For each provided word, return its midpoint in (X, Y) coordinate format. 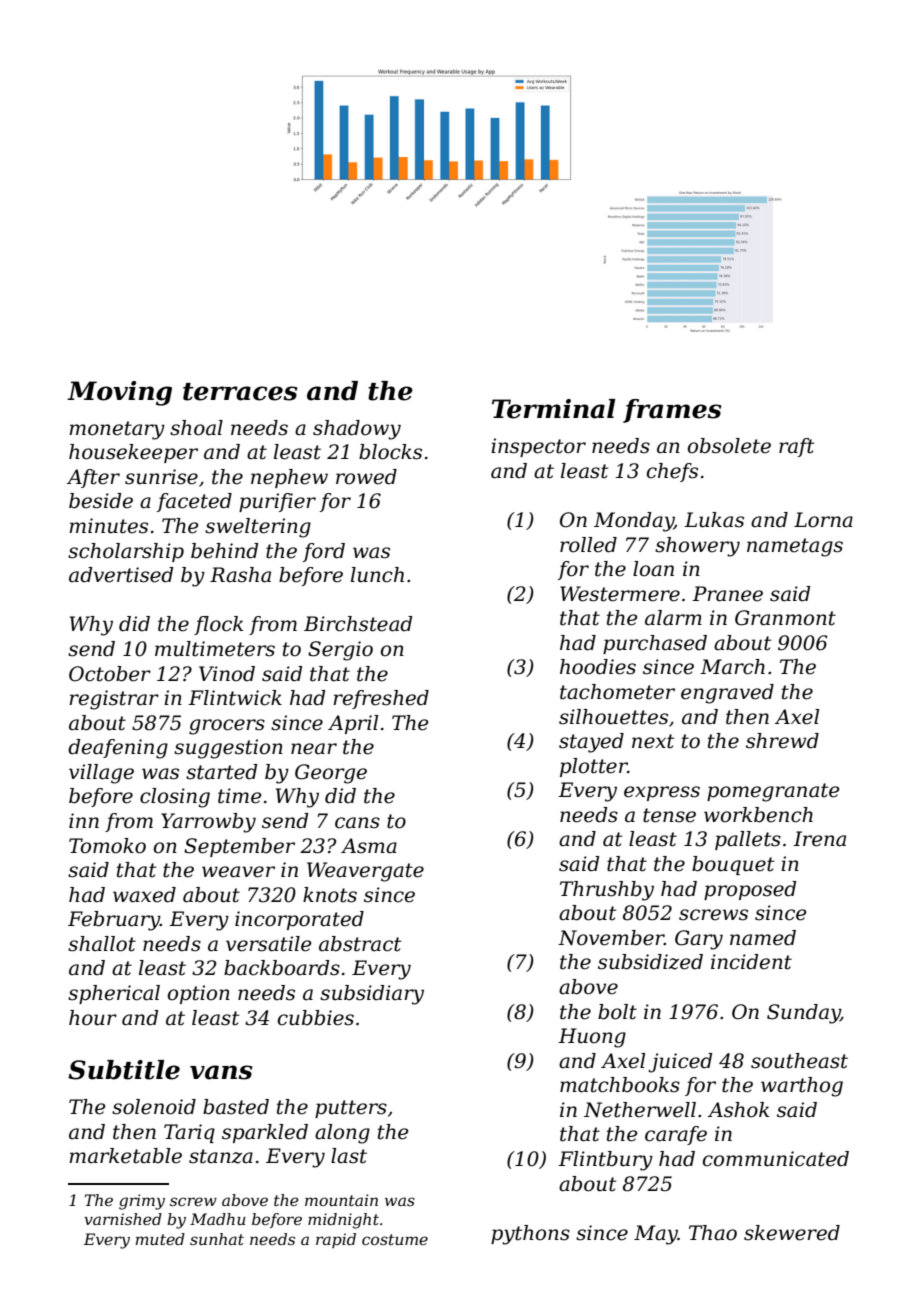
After (93, 478)
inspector (538, 447)
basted (236, 1107)
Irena (819, 839)
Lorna (823, 520)
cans (357, 823)
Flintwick (235, 698)
